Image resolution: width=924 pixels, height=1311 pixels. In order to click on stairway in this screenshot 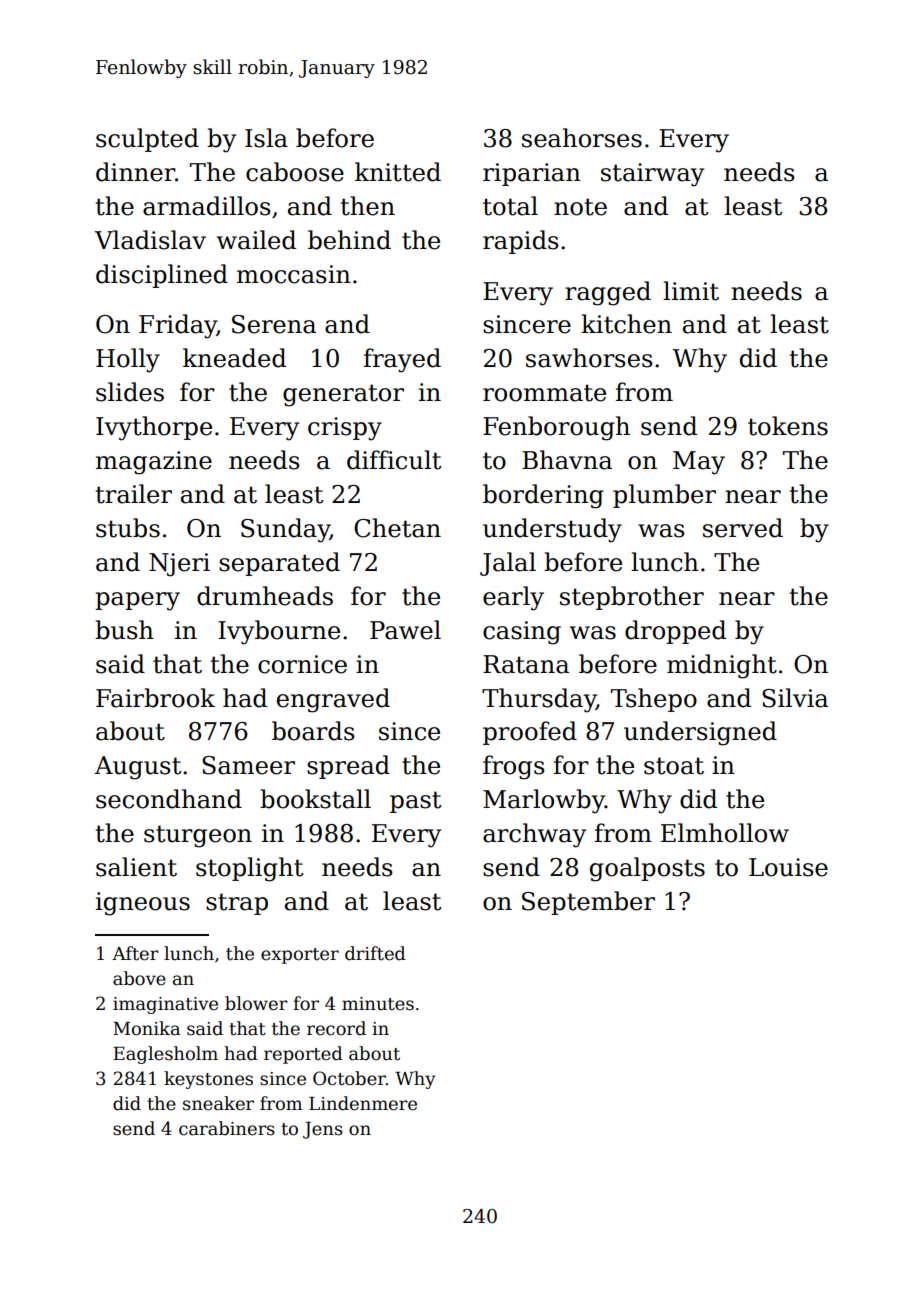, I will do `click(652, 175)`.
